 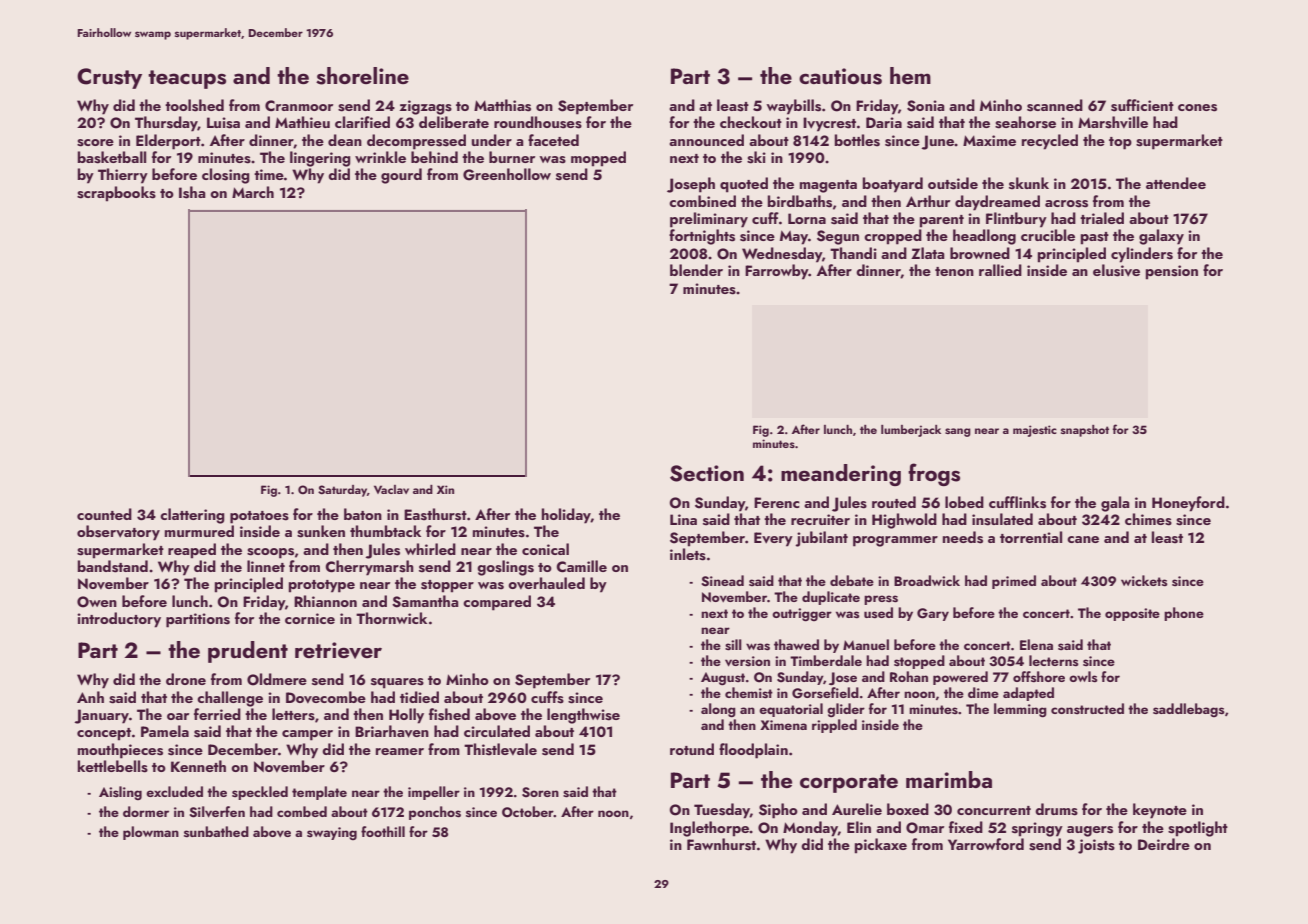 I want to click on corporate, so click(x=849, y=783).
